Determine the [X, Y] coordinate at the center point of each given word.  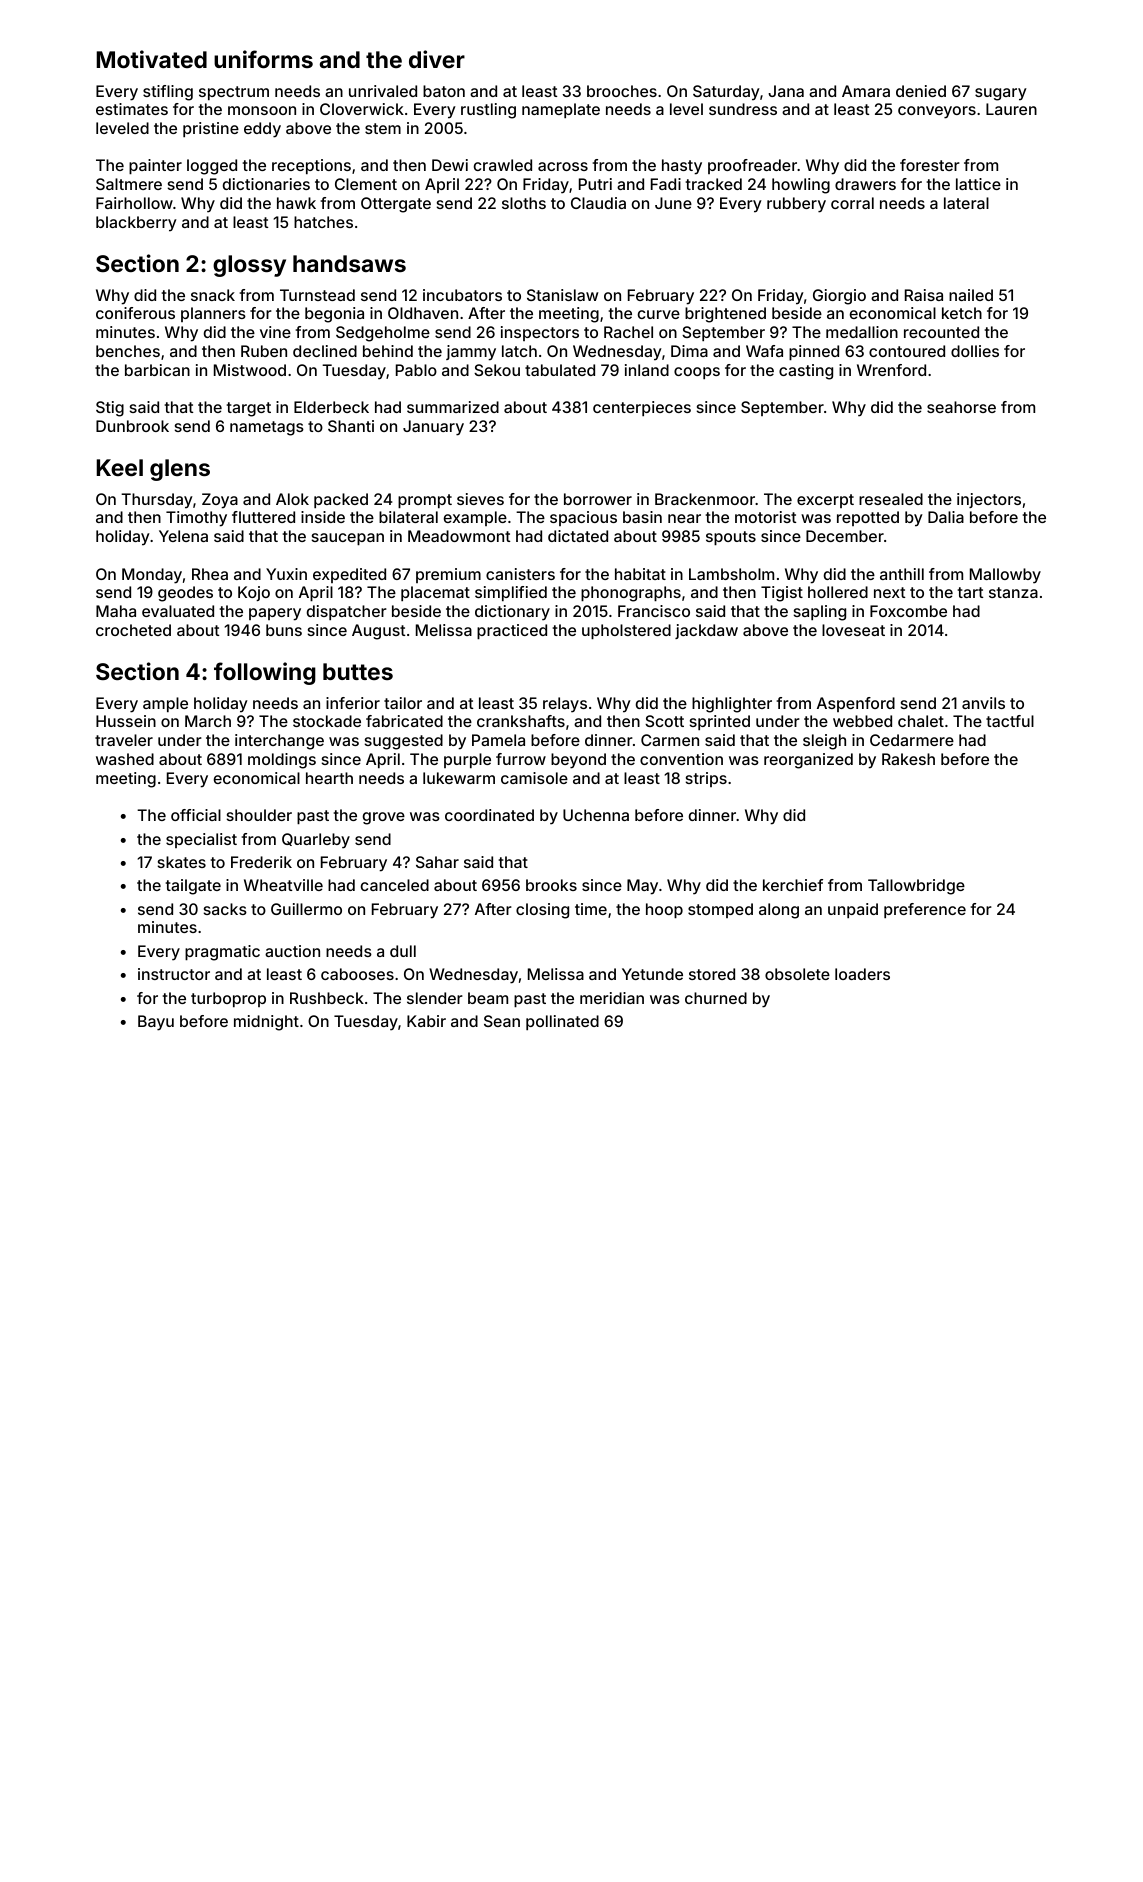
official [196, 815]
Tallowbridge [916, 887]
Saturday [726, 93]
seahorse [961, 407]
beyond [578, 761]
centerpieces [642, 408]
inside [323, 517]
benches [128, 351]
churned [716, 998]
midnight [266, 1023]
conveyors [937, 112]
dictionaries [266, 184]
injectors [989, 500]
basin [642, 517]
